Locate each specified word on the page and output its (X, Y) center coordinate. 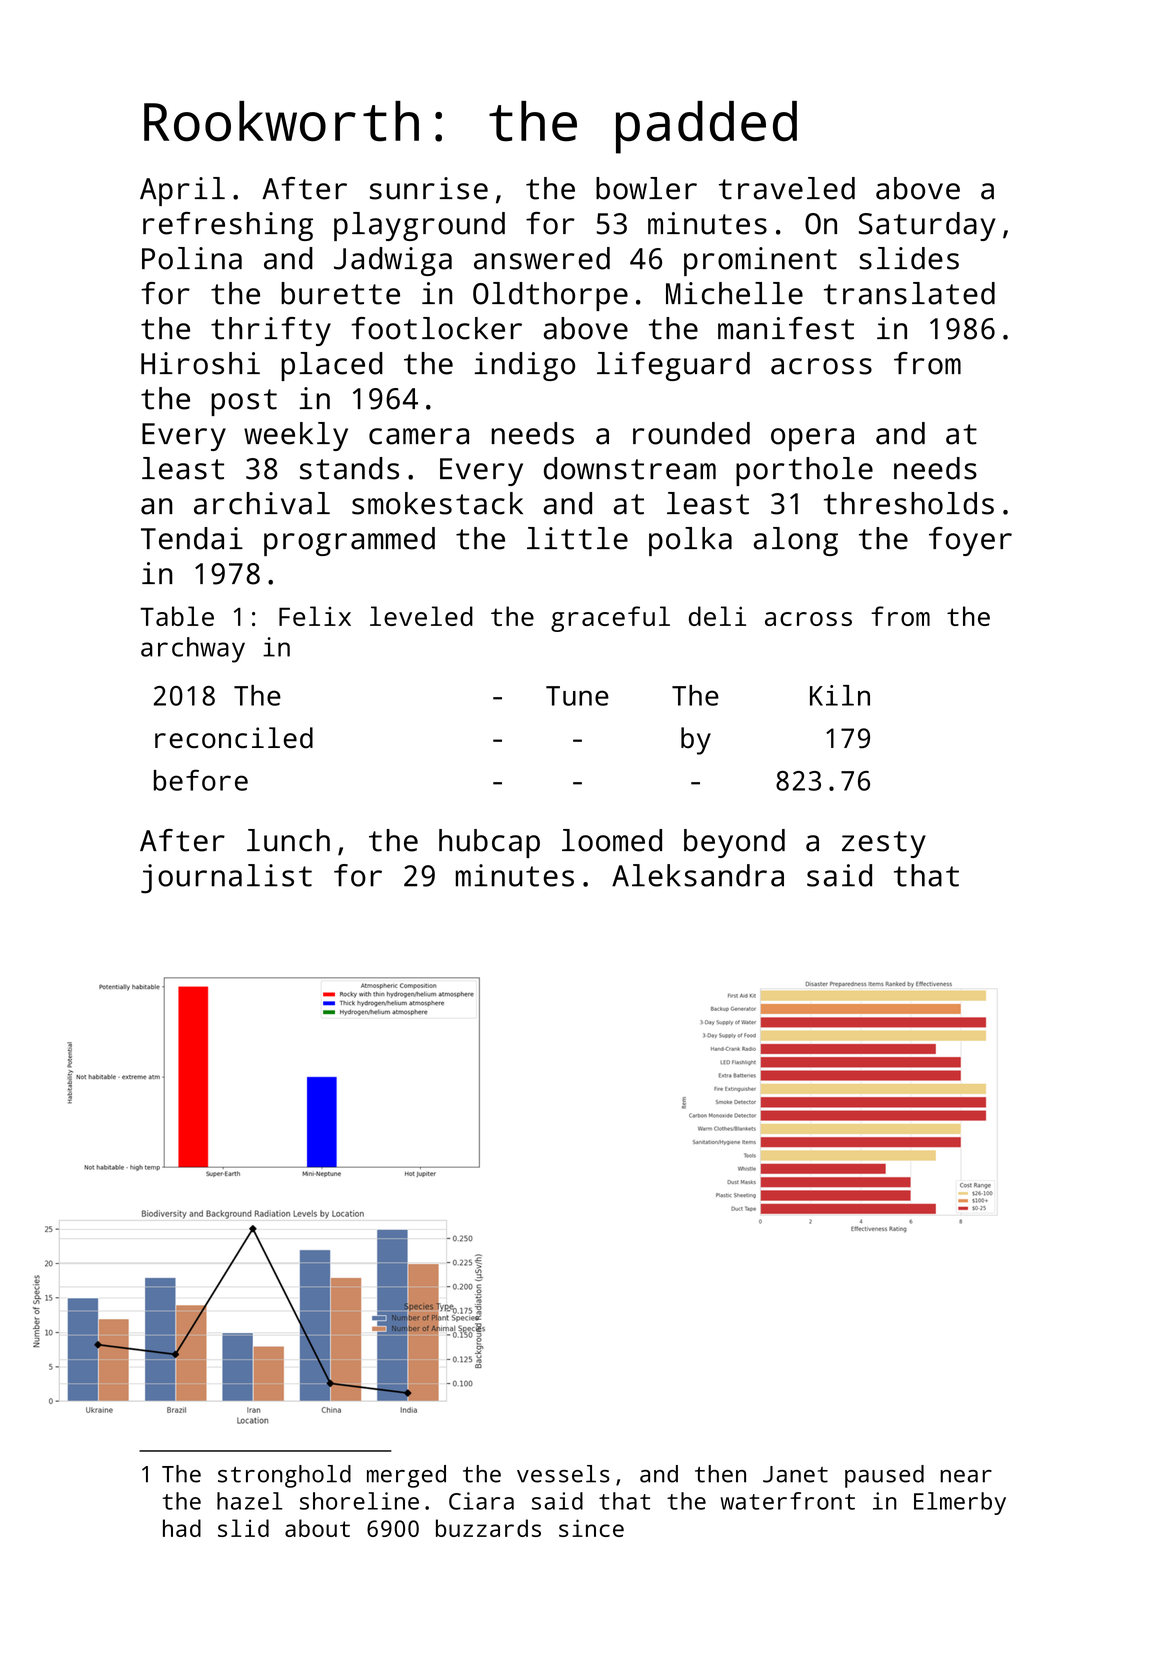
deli (717, 616)
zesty (884, 844)
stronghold (284, 1476)
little (577, 538)
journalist (226, 879)
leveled (421, 616)
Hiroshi (200, 363)
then (720, 1474)
